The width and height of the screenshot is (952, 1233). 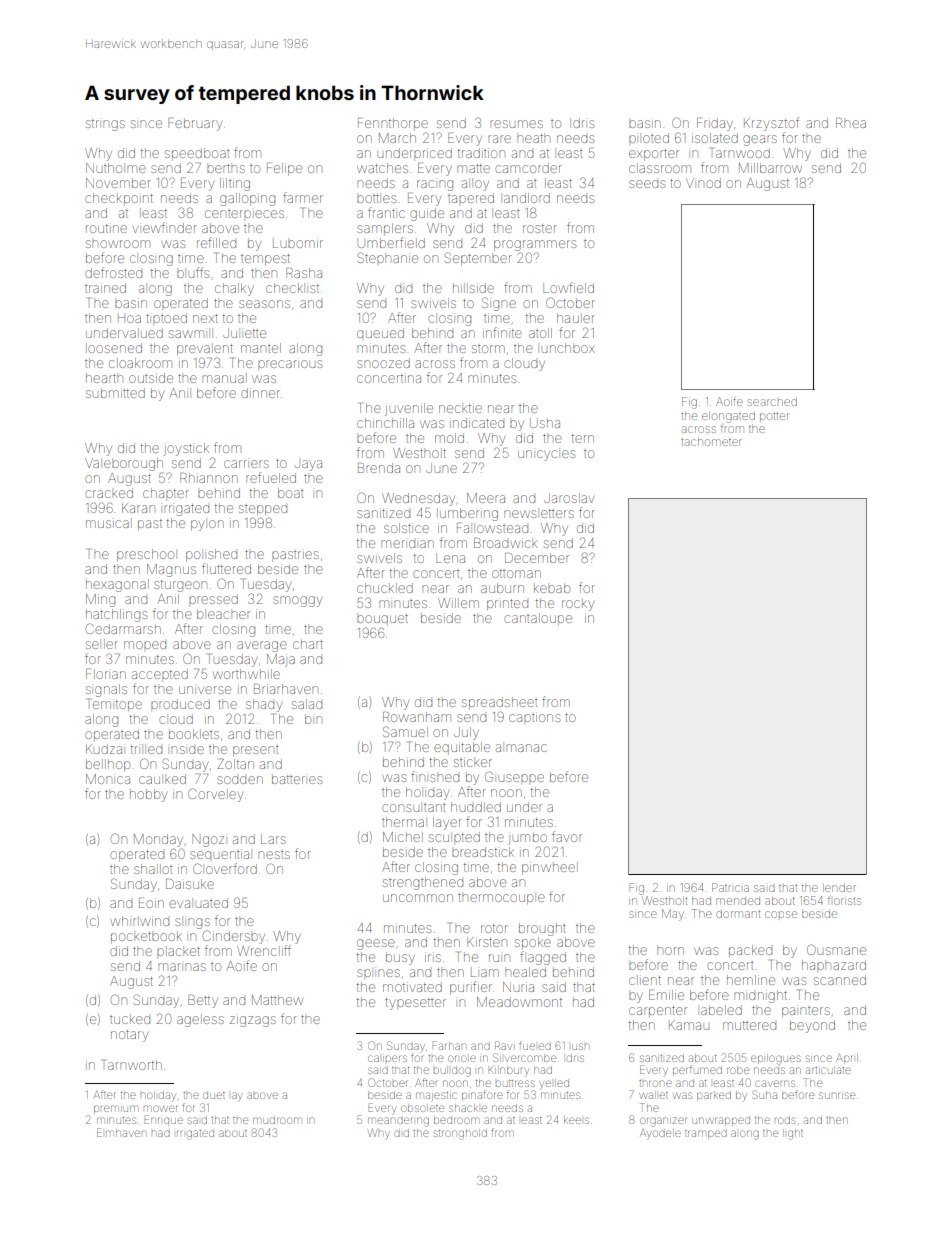 What do you see at coordinates (711, 442) in the screenshot?
I see `tachometer` at bounding box center [711, 442].
